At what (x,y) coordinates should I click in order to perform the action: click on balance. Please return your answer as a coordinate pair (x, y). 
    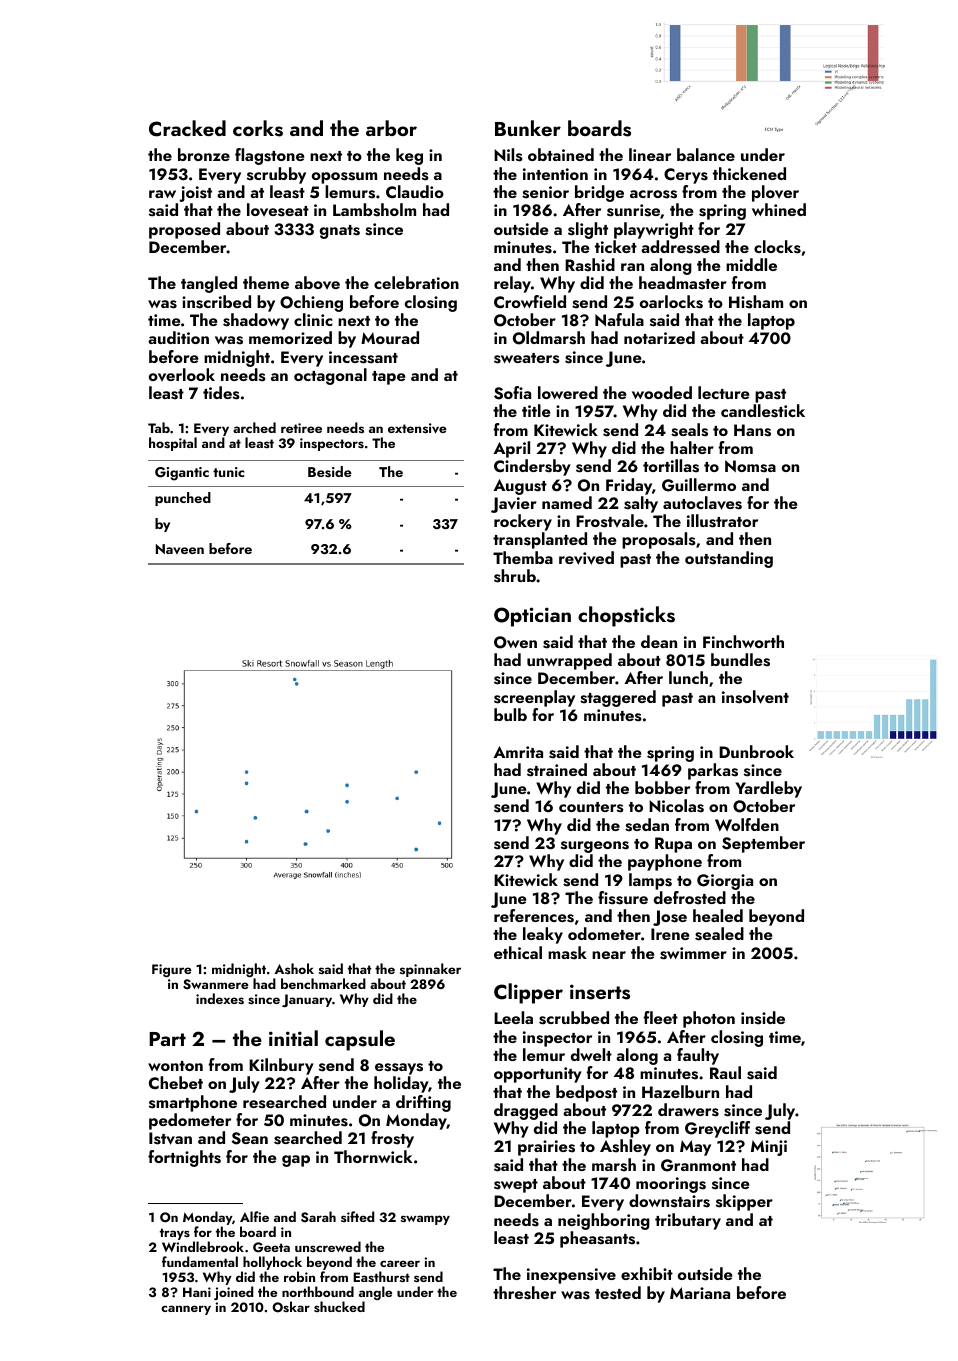
    Looking at the image, I should click on (706, 154).
